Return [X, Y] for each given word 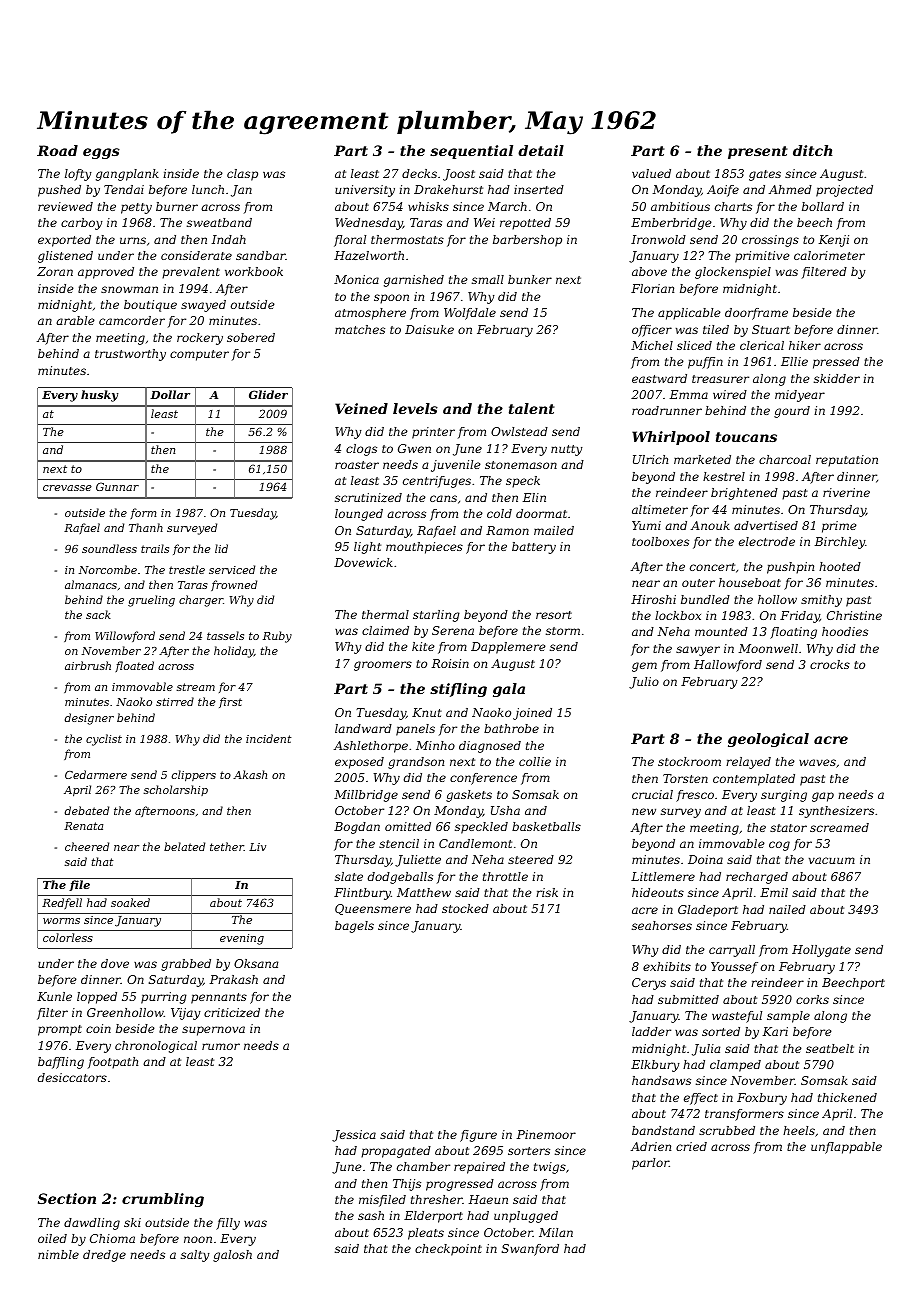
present [758, 152]
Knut [427, 712]
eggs [101, 153]
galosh [232, 1256]
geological [768, 740]
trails [155, 548]
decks [419, 173]
